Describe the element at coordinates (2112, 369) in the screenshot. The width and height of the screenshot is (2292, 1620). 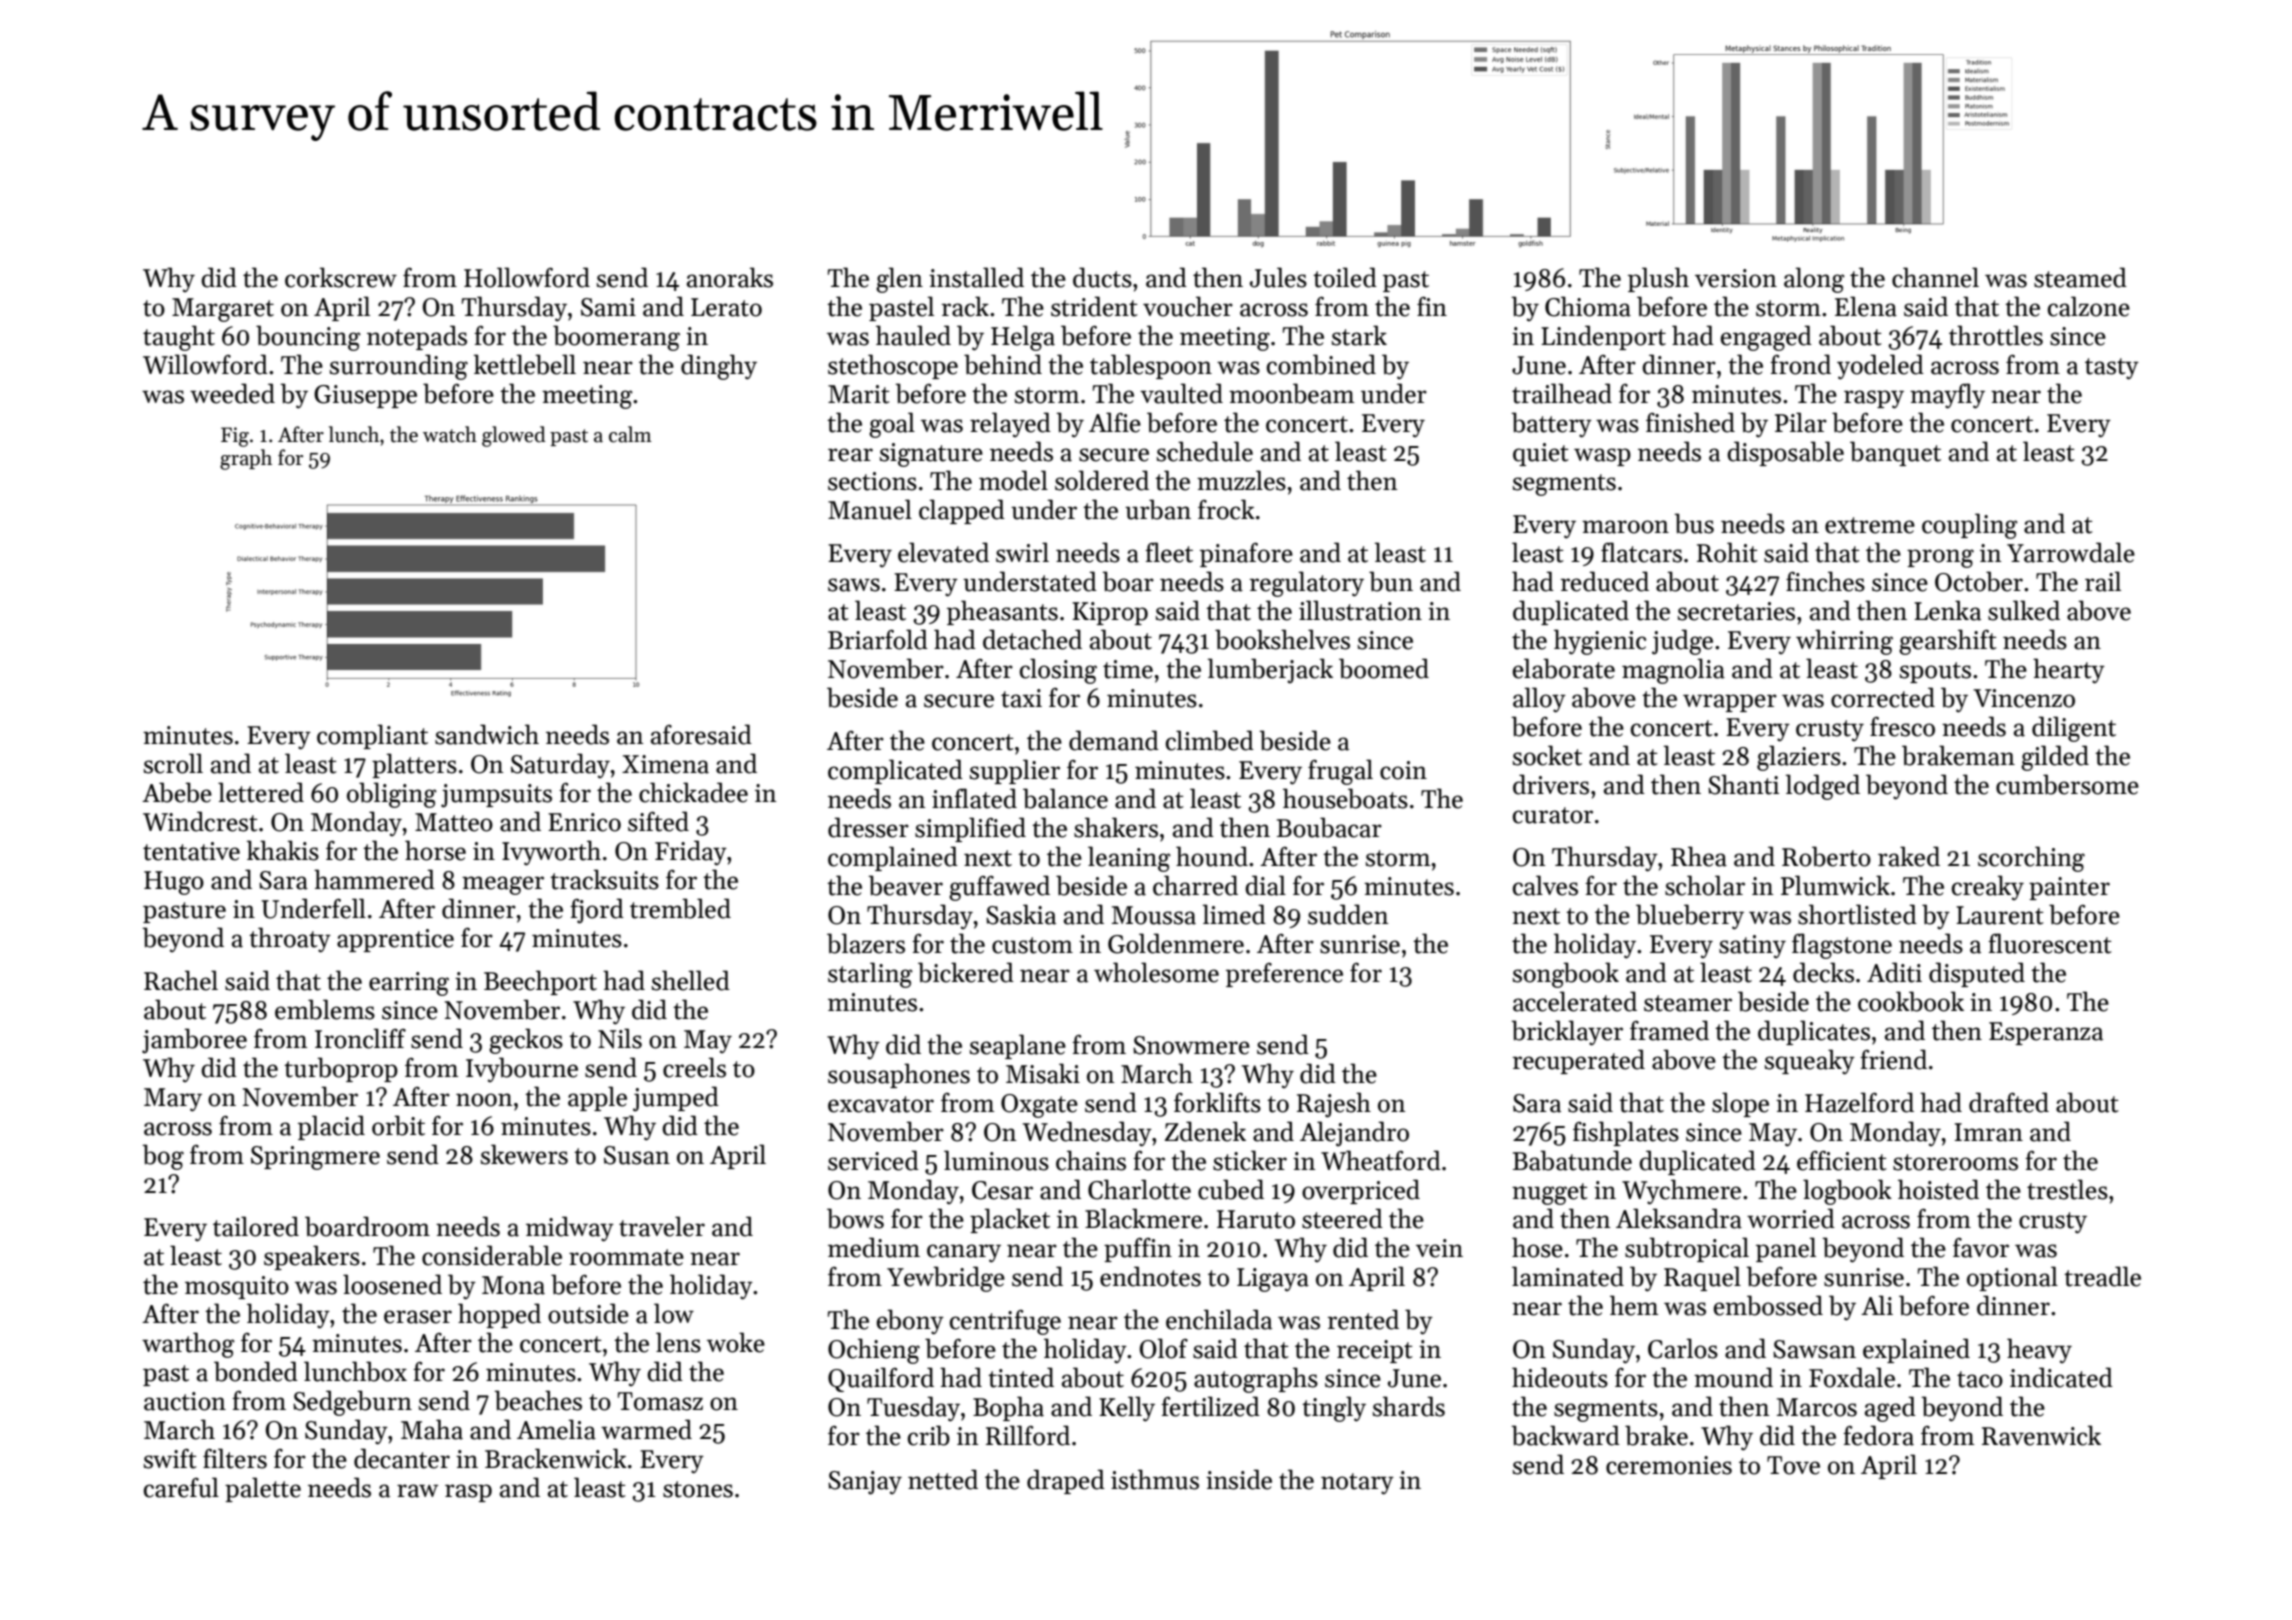
I see `tasty` at that location.
